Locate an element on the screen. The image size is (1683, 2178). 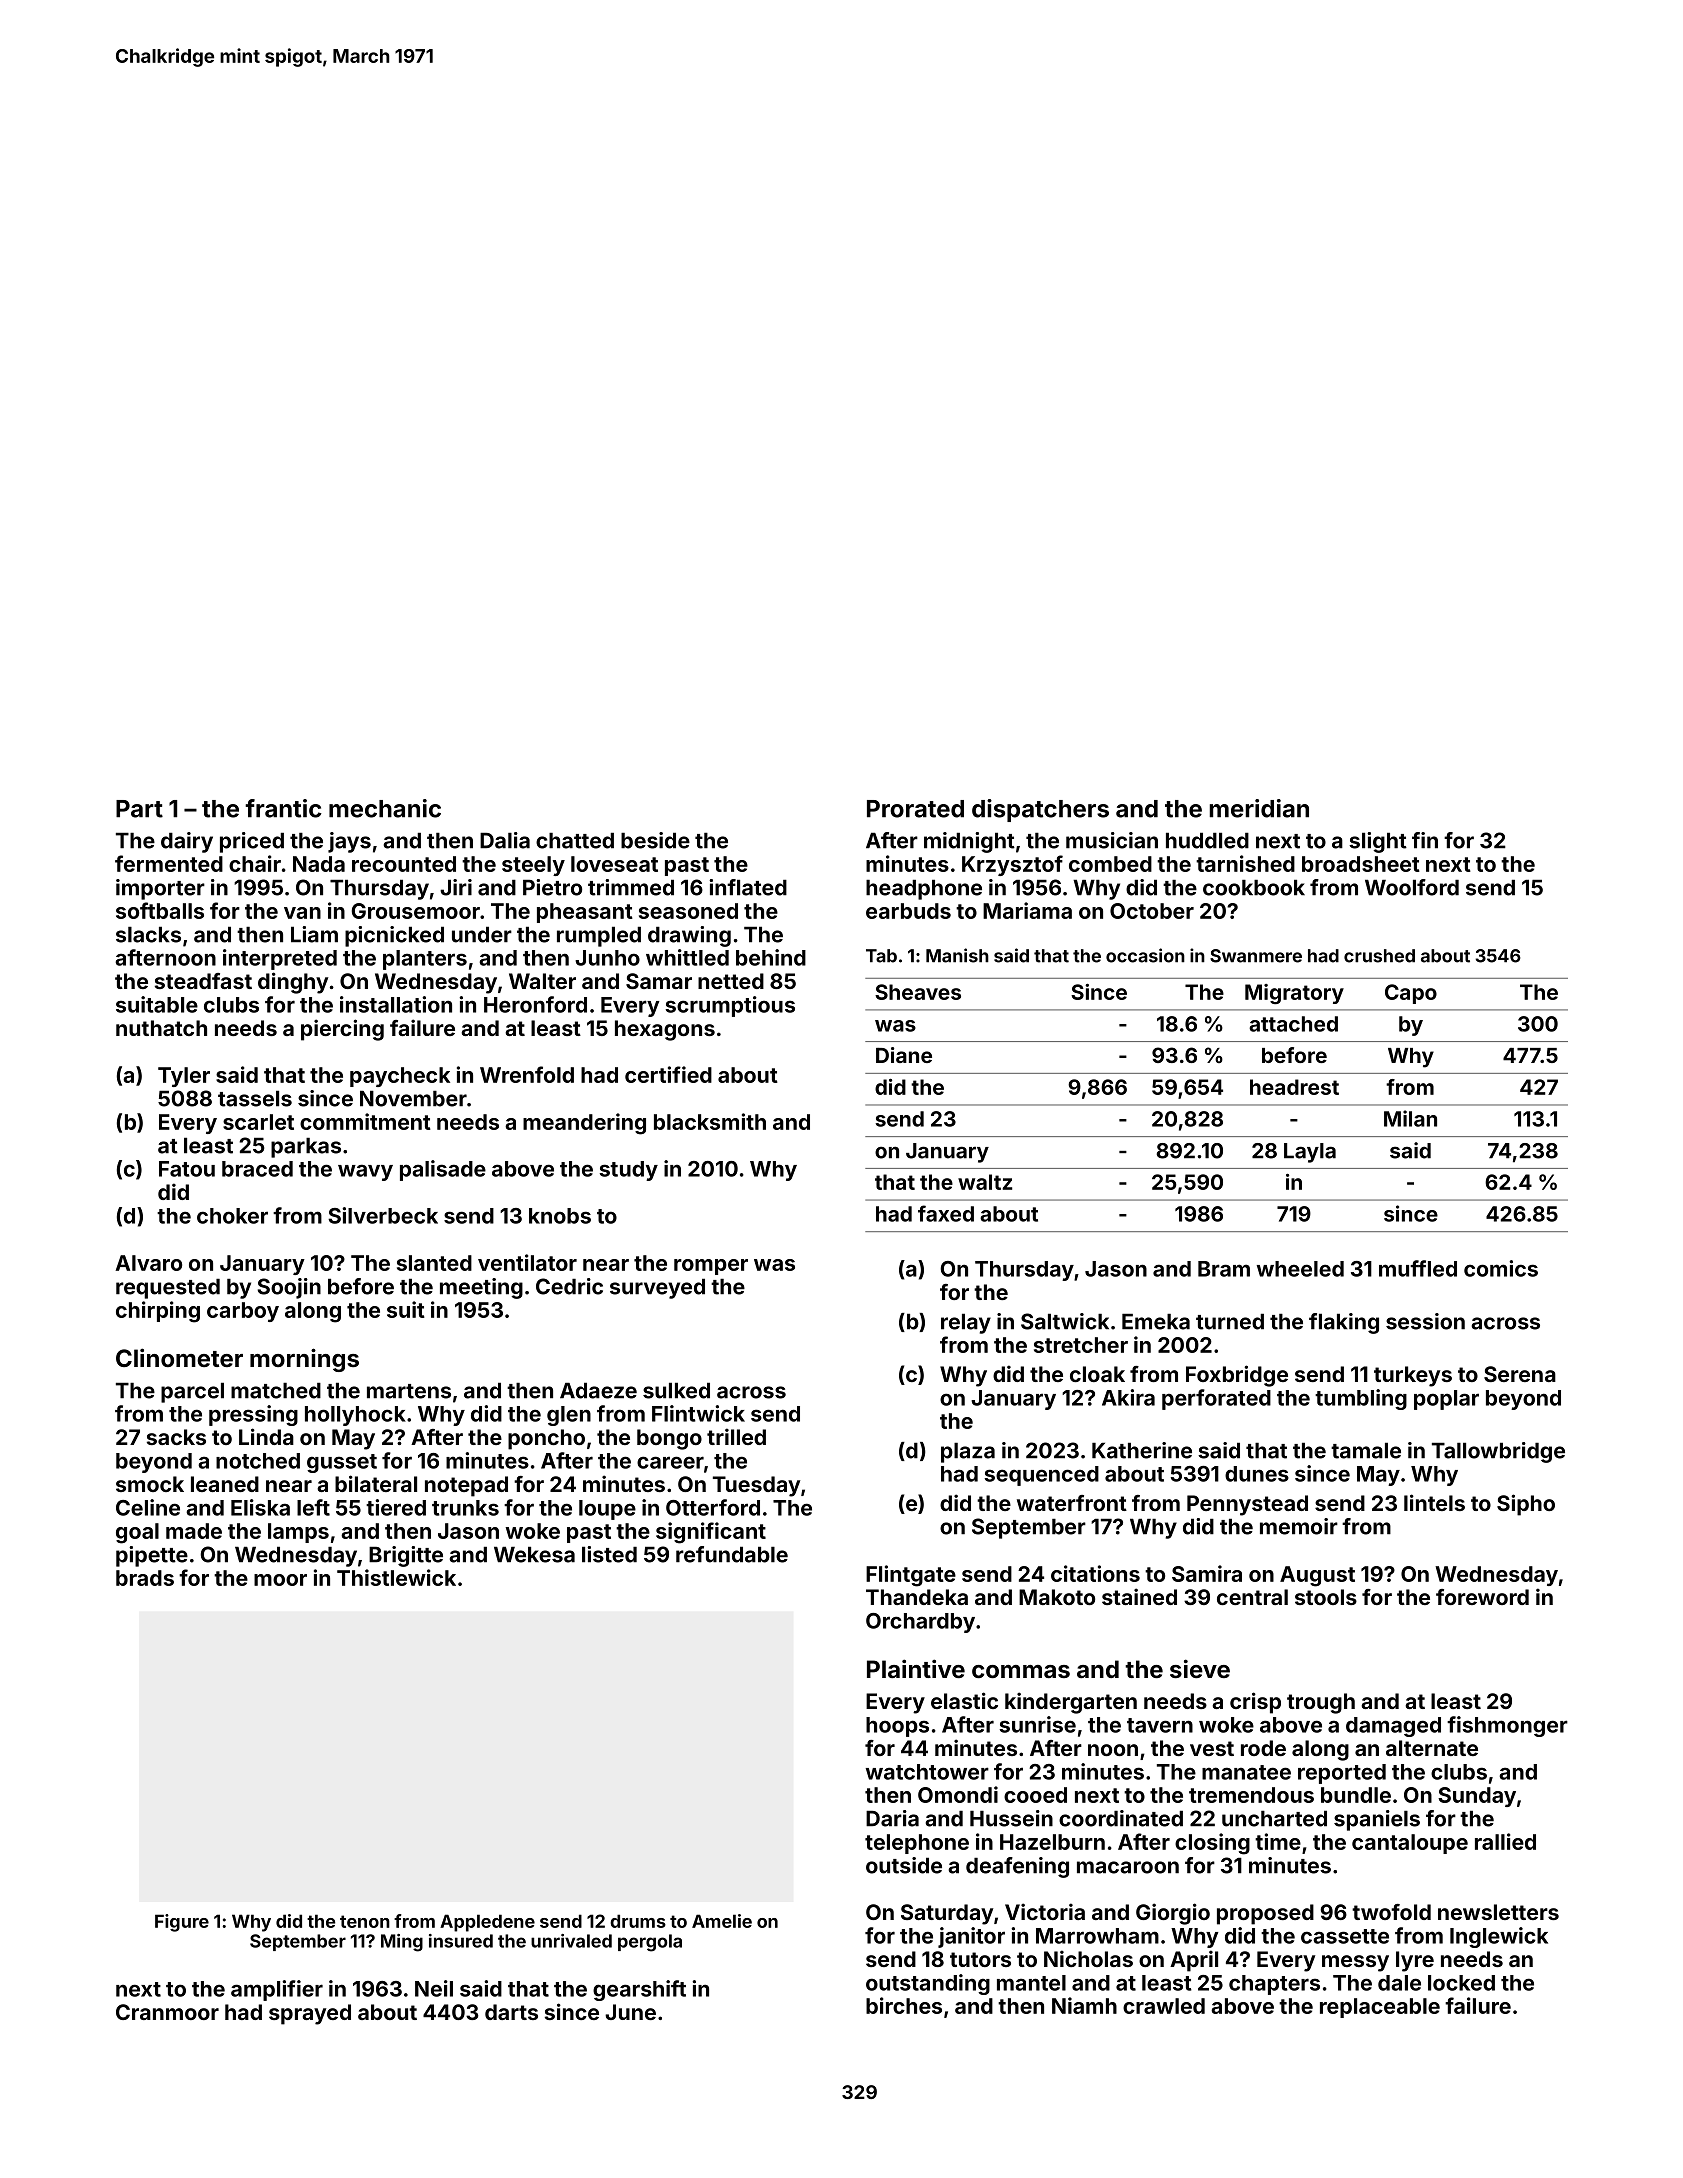
sacks is located at coordinates (176, 1437).
